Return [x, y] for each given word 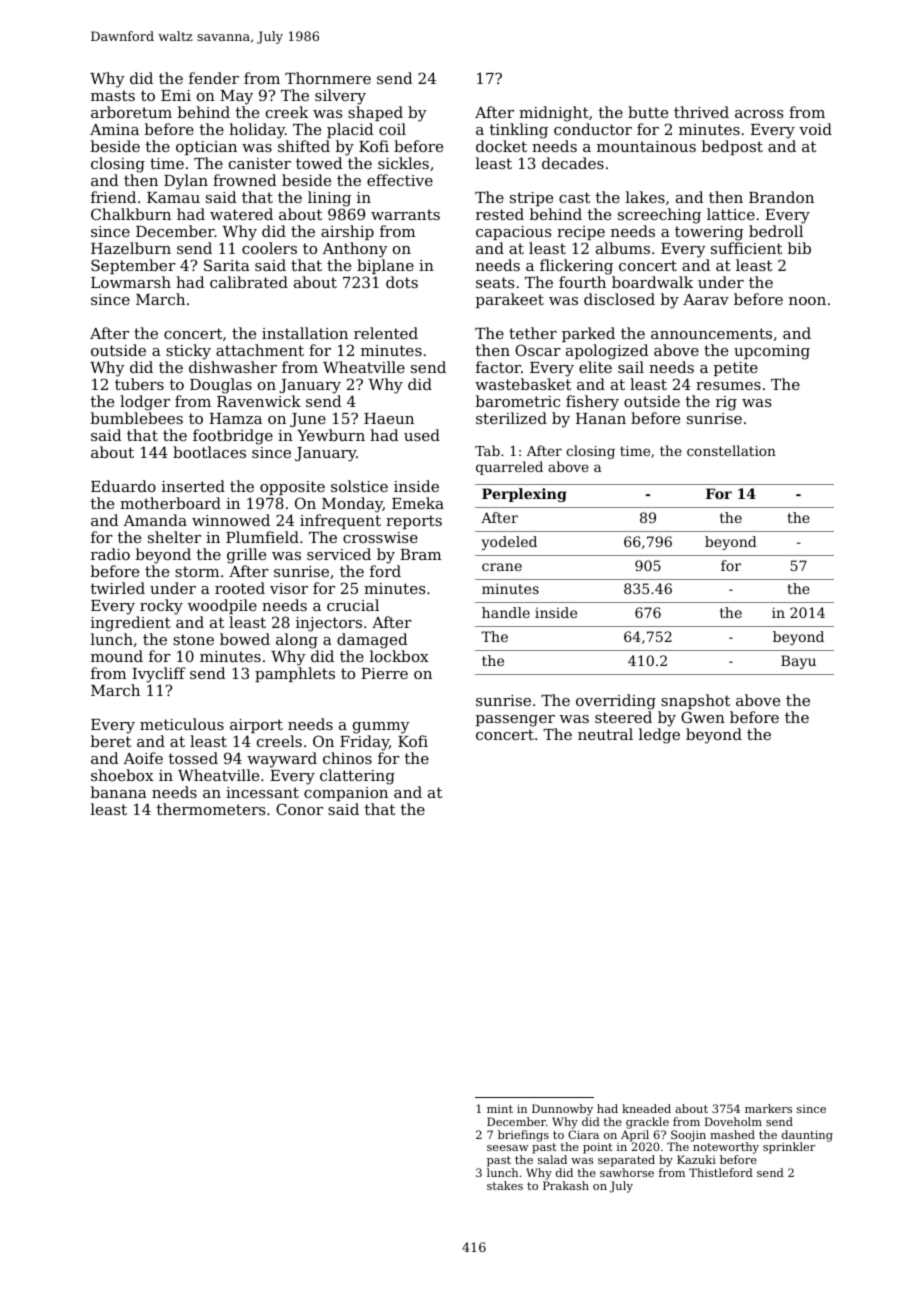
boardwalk [652, 282]
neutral [605, 734]
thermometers [211, 809]
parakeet [510, 300]
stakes [505, 1185]
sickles [403, 163]
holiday [257, 131]
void [815, 129]
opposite [292, 488]
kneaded [646, 1108]
